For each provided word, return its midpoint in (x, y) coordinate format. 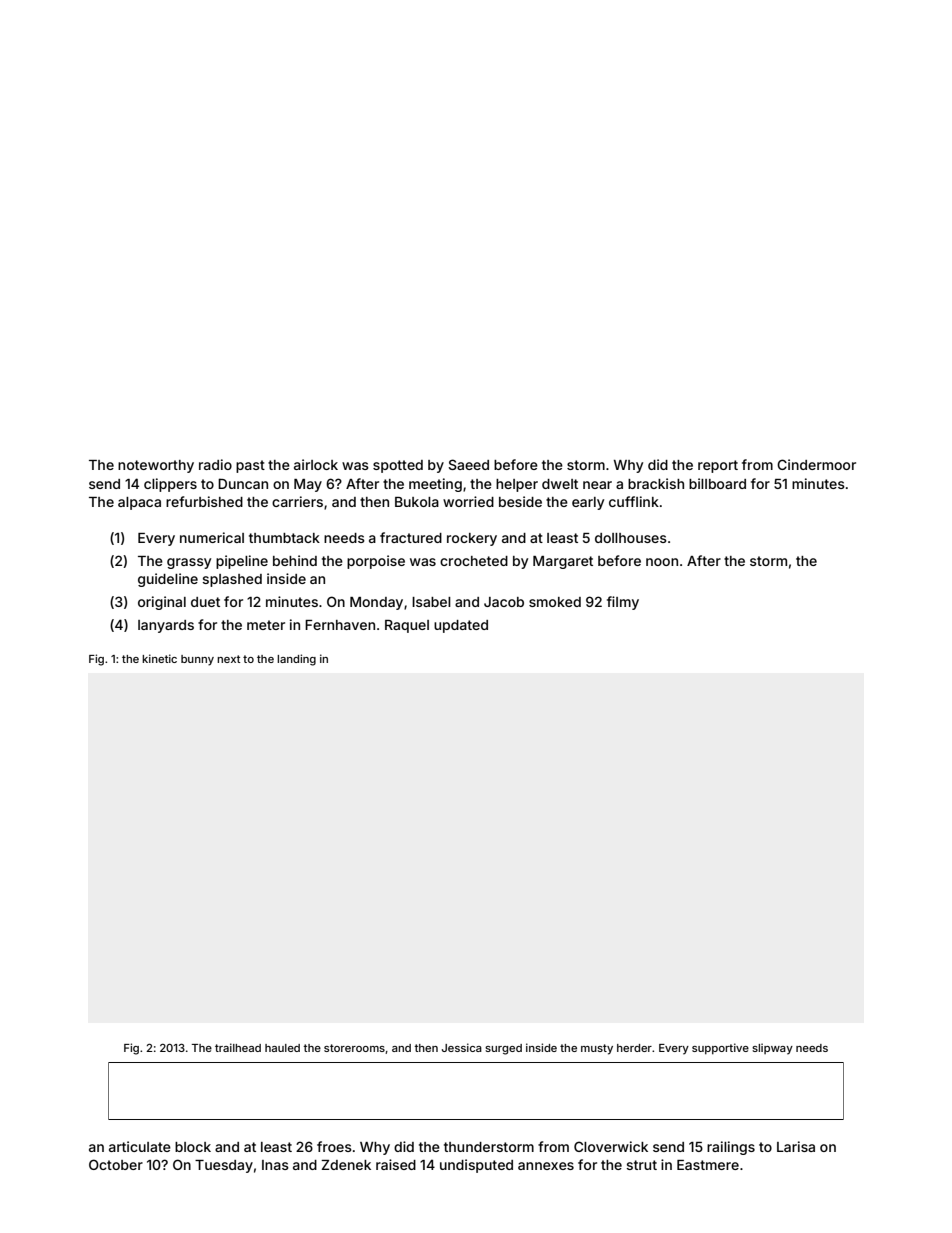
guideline (168, 580)
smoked (555, 602)
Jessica (462, 1047)
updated (461, 626)
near (597, 485)
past (250, 466)
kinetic (159, 658)
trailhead (238, 1047)
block (193, 1147)
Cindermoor (816, 464)
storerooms (354, 1048)
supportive (720, 1048)
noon (662, 562)
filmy (623, 603)
